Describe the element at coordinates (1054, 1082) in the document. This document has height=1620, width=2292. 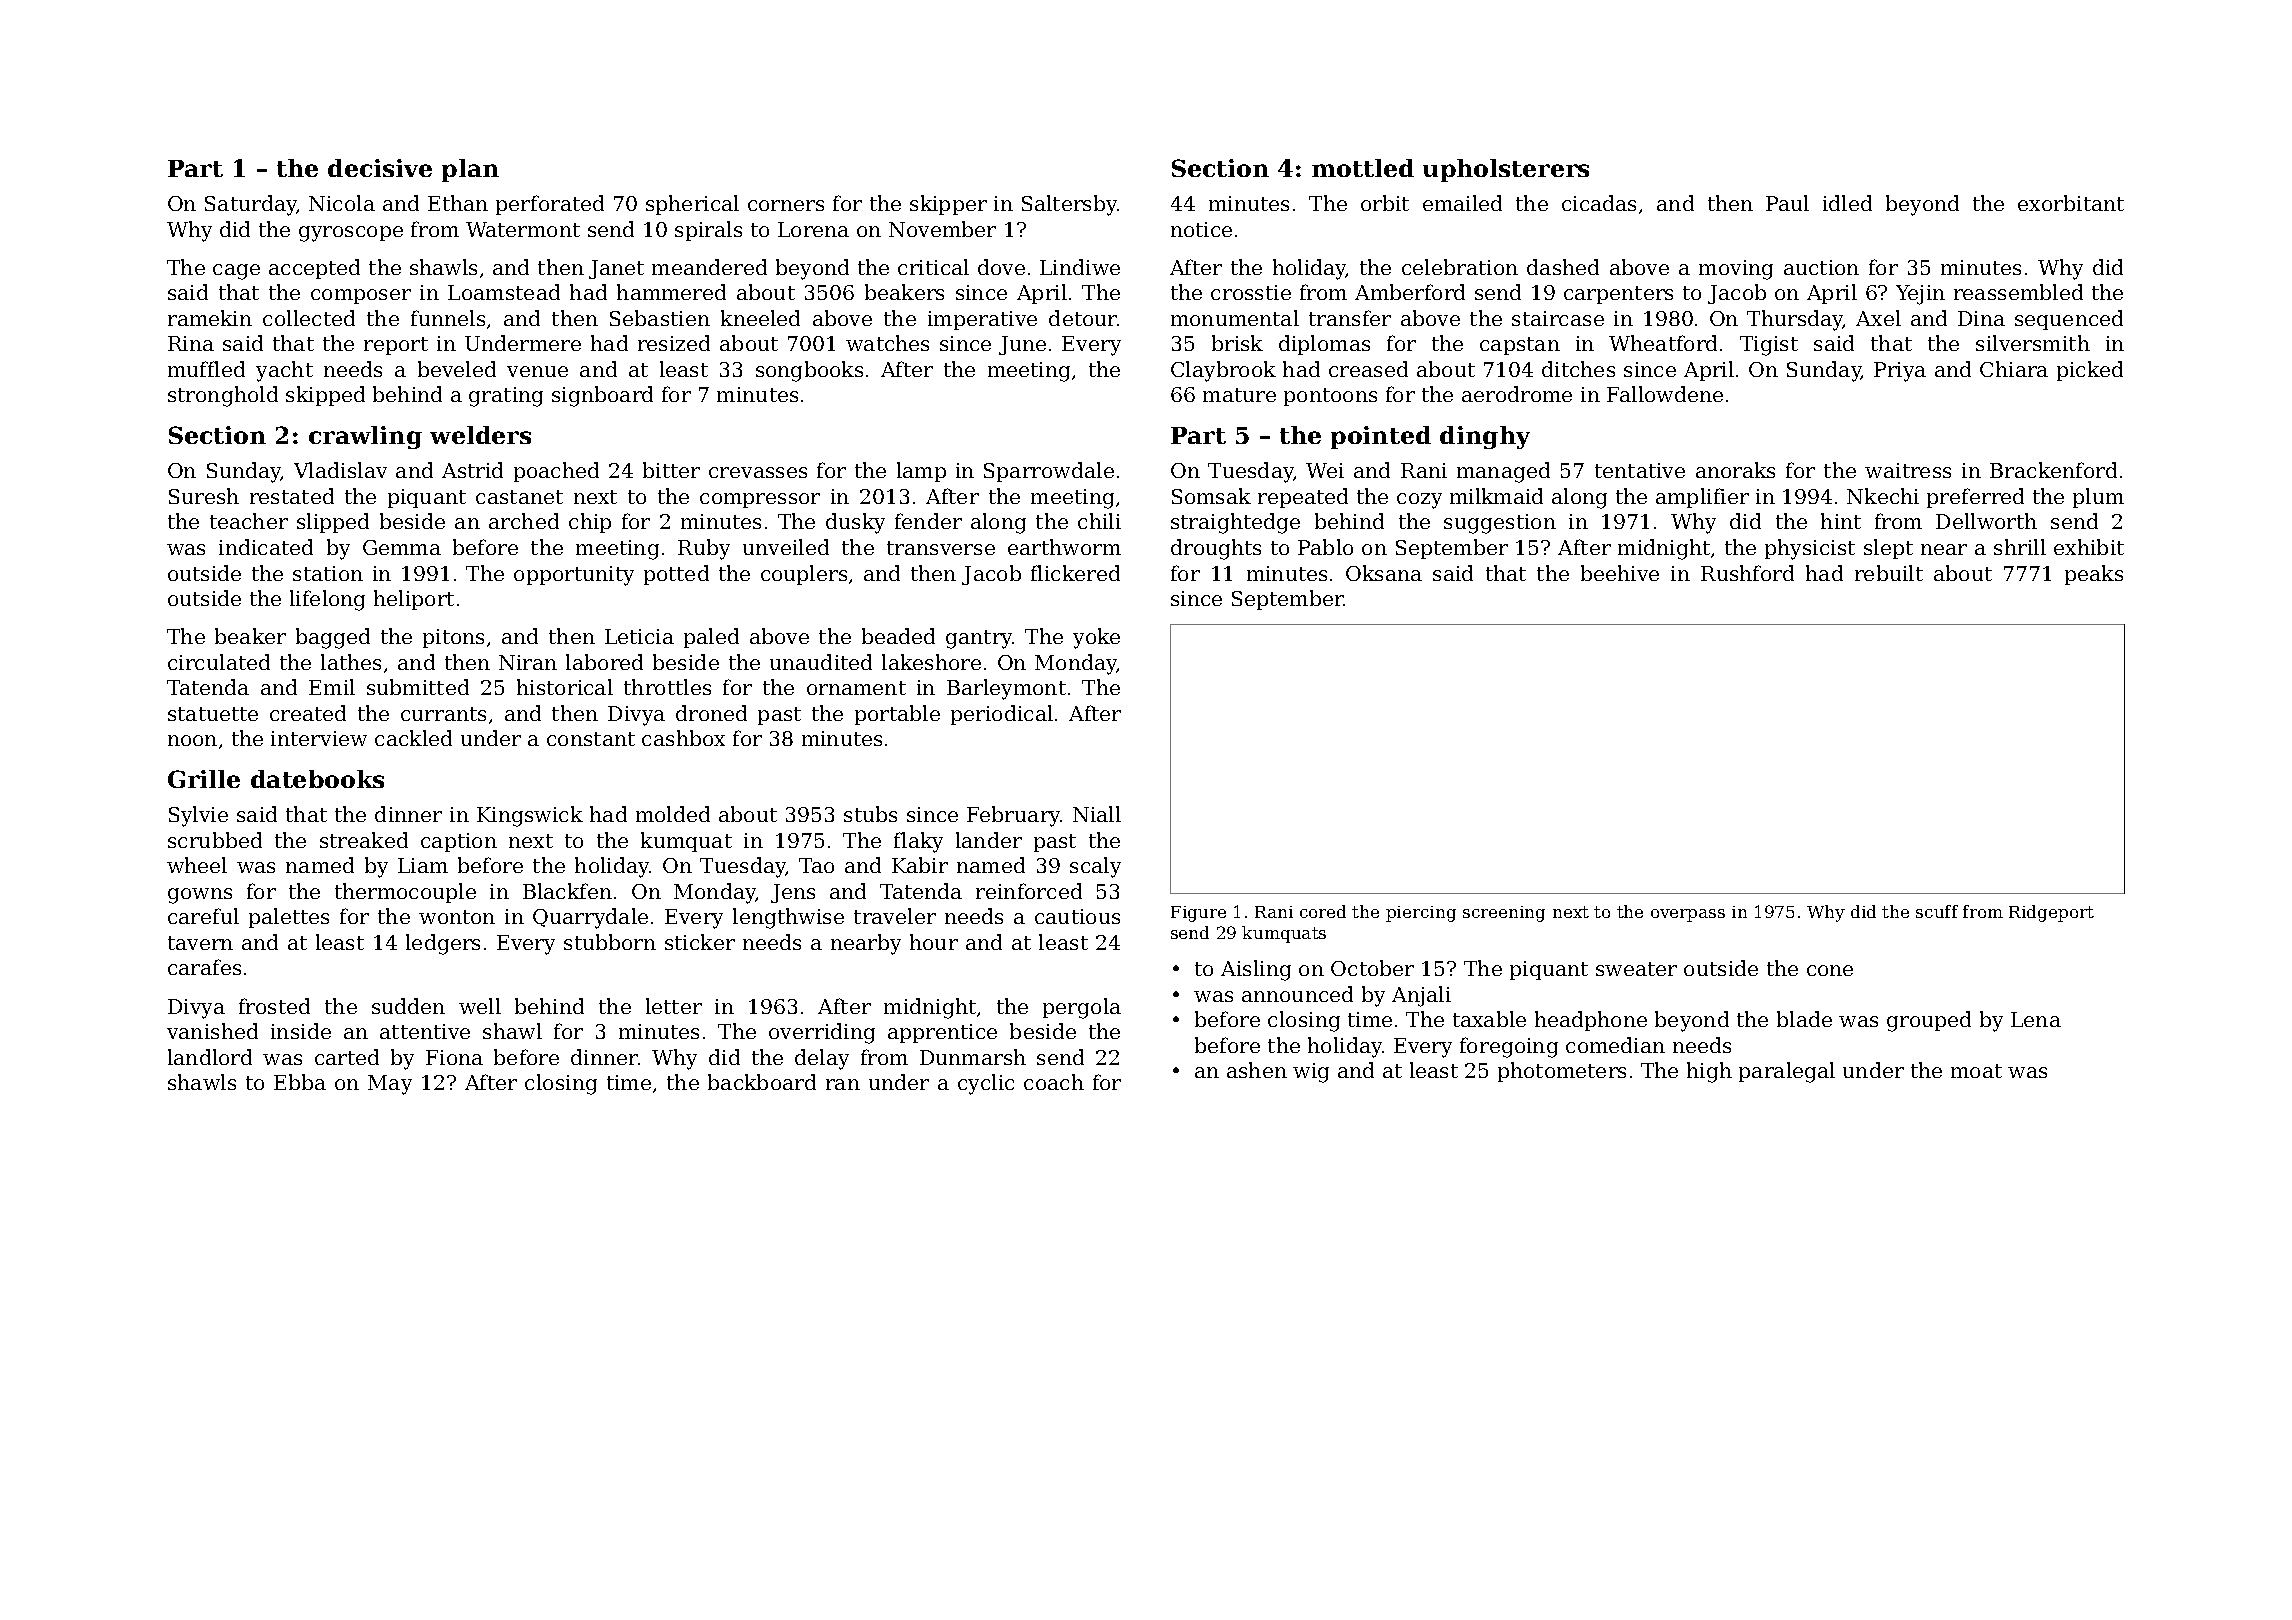
I see `coach` at that location.
